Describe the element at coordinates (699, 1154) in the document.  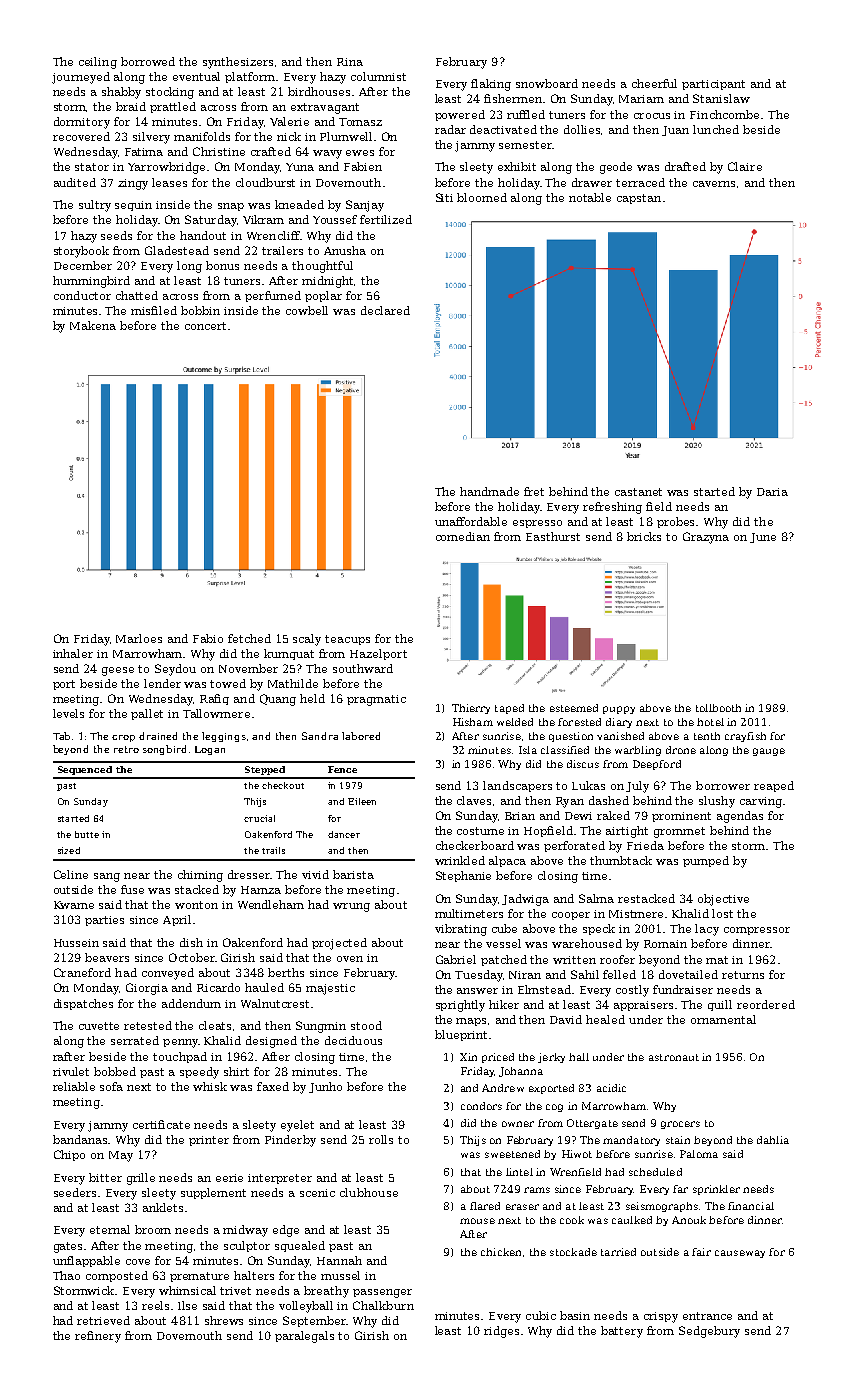
I see `Paloma` at that location.
